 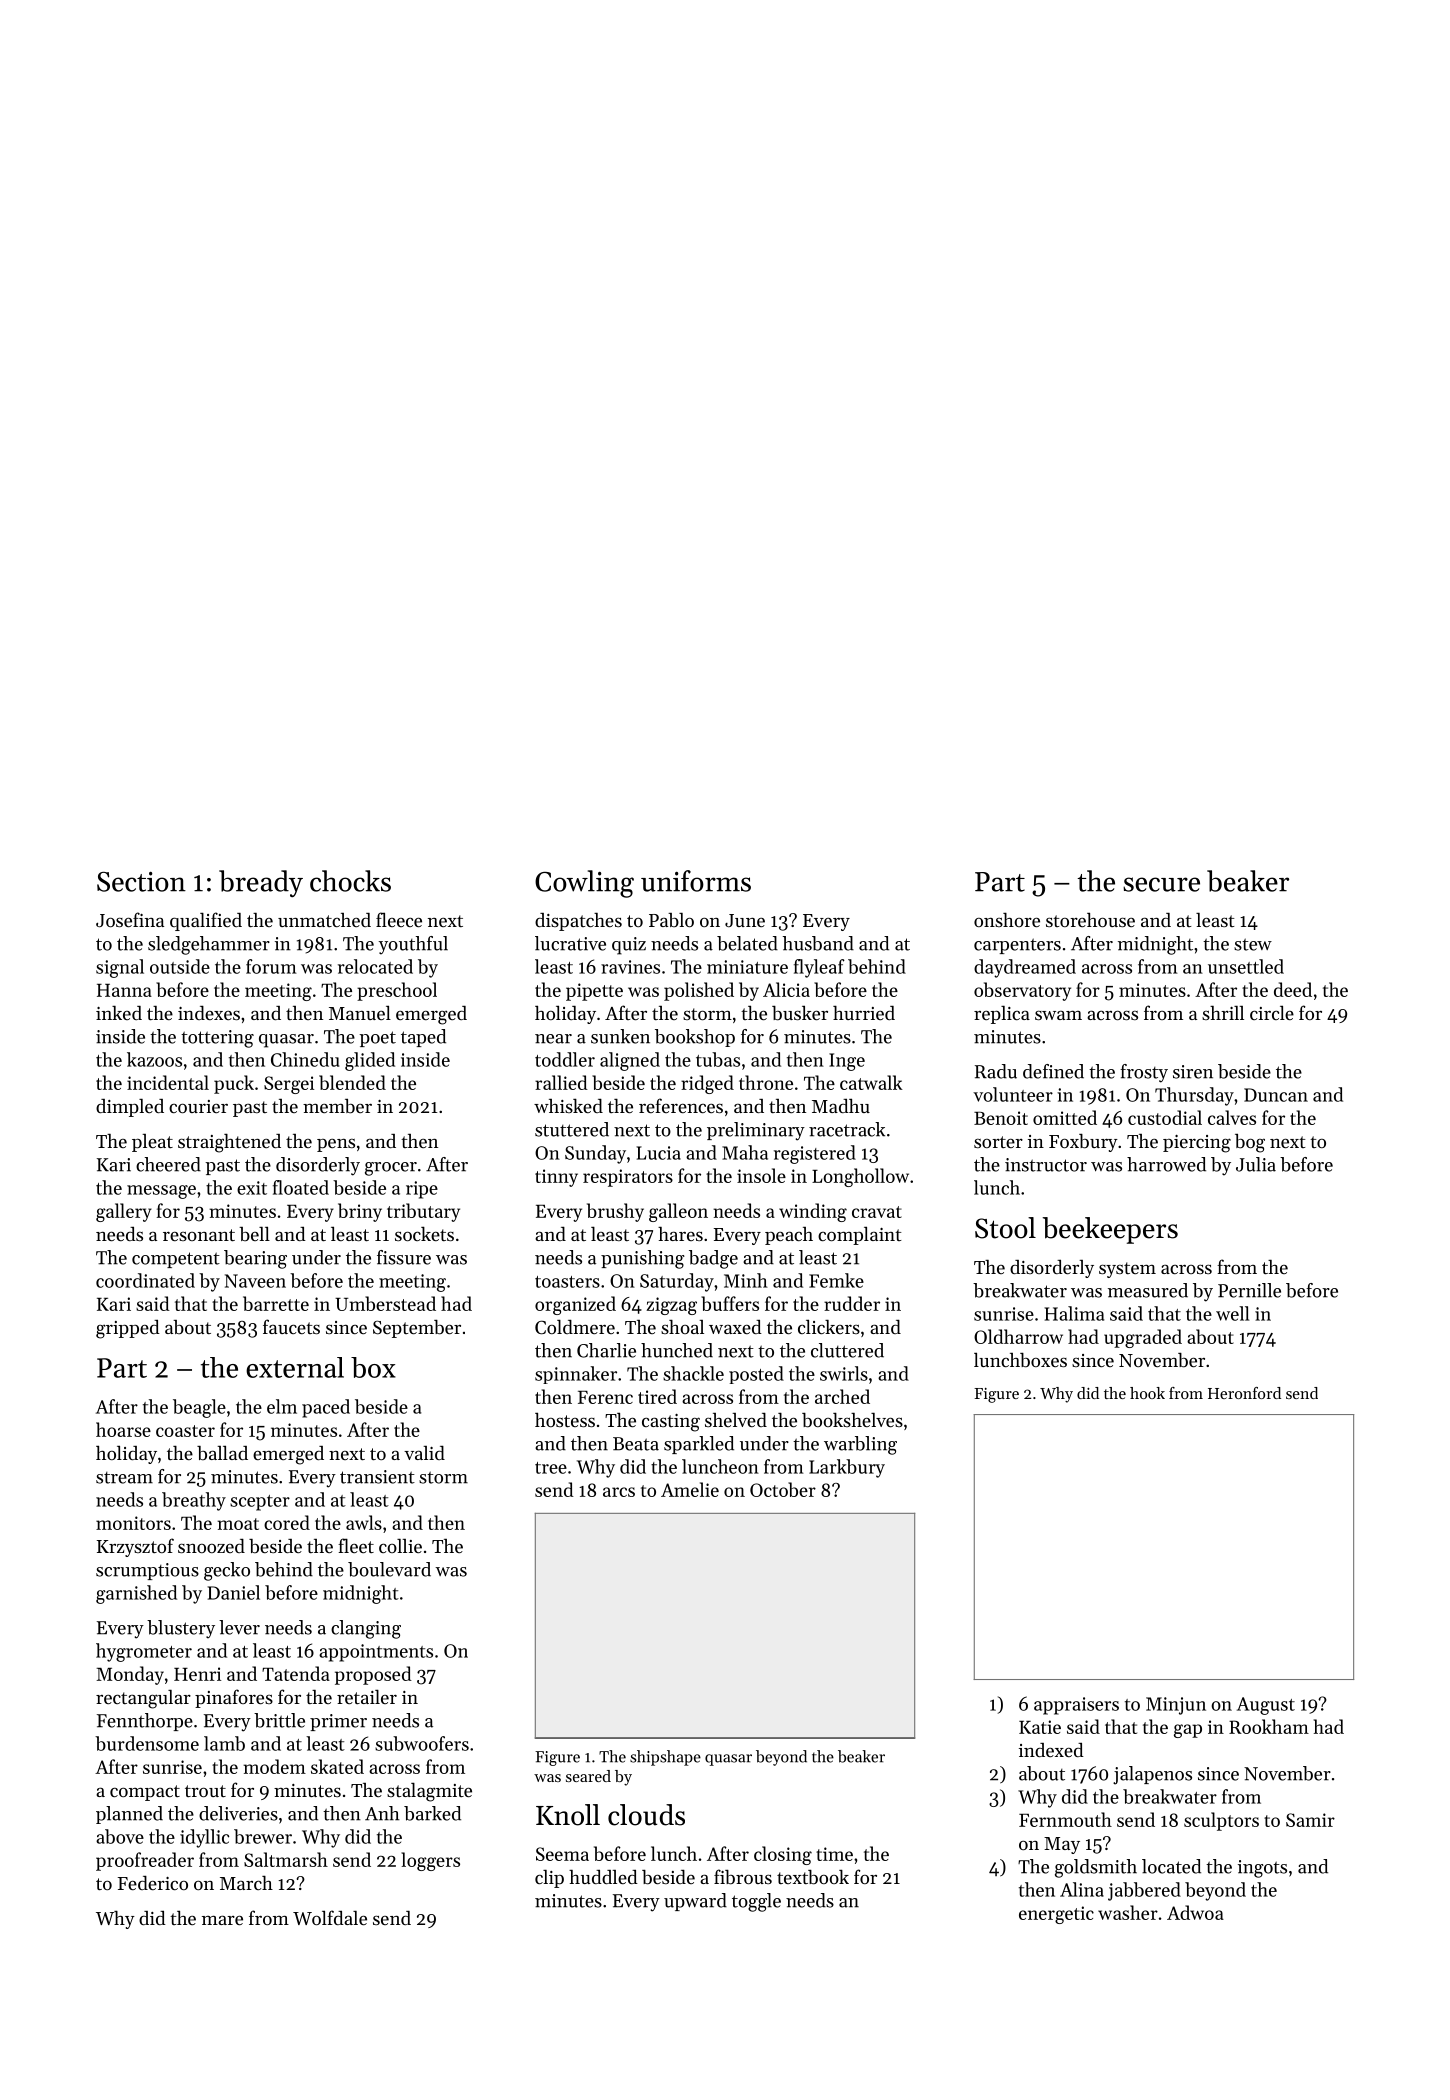 I want to click on huddled, so click(x=603, y=1877).
